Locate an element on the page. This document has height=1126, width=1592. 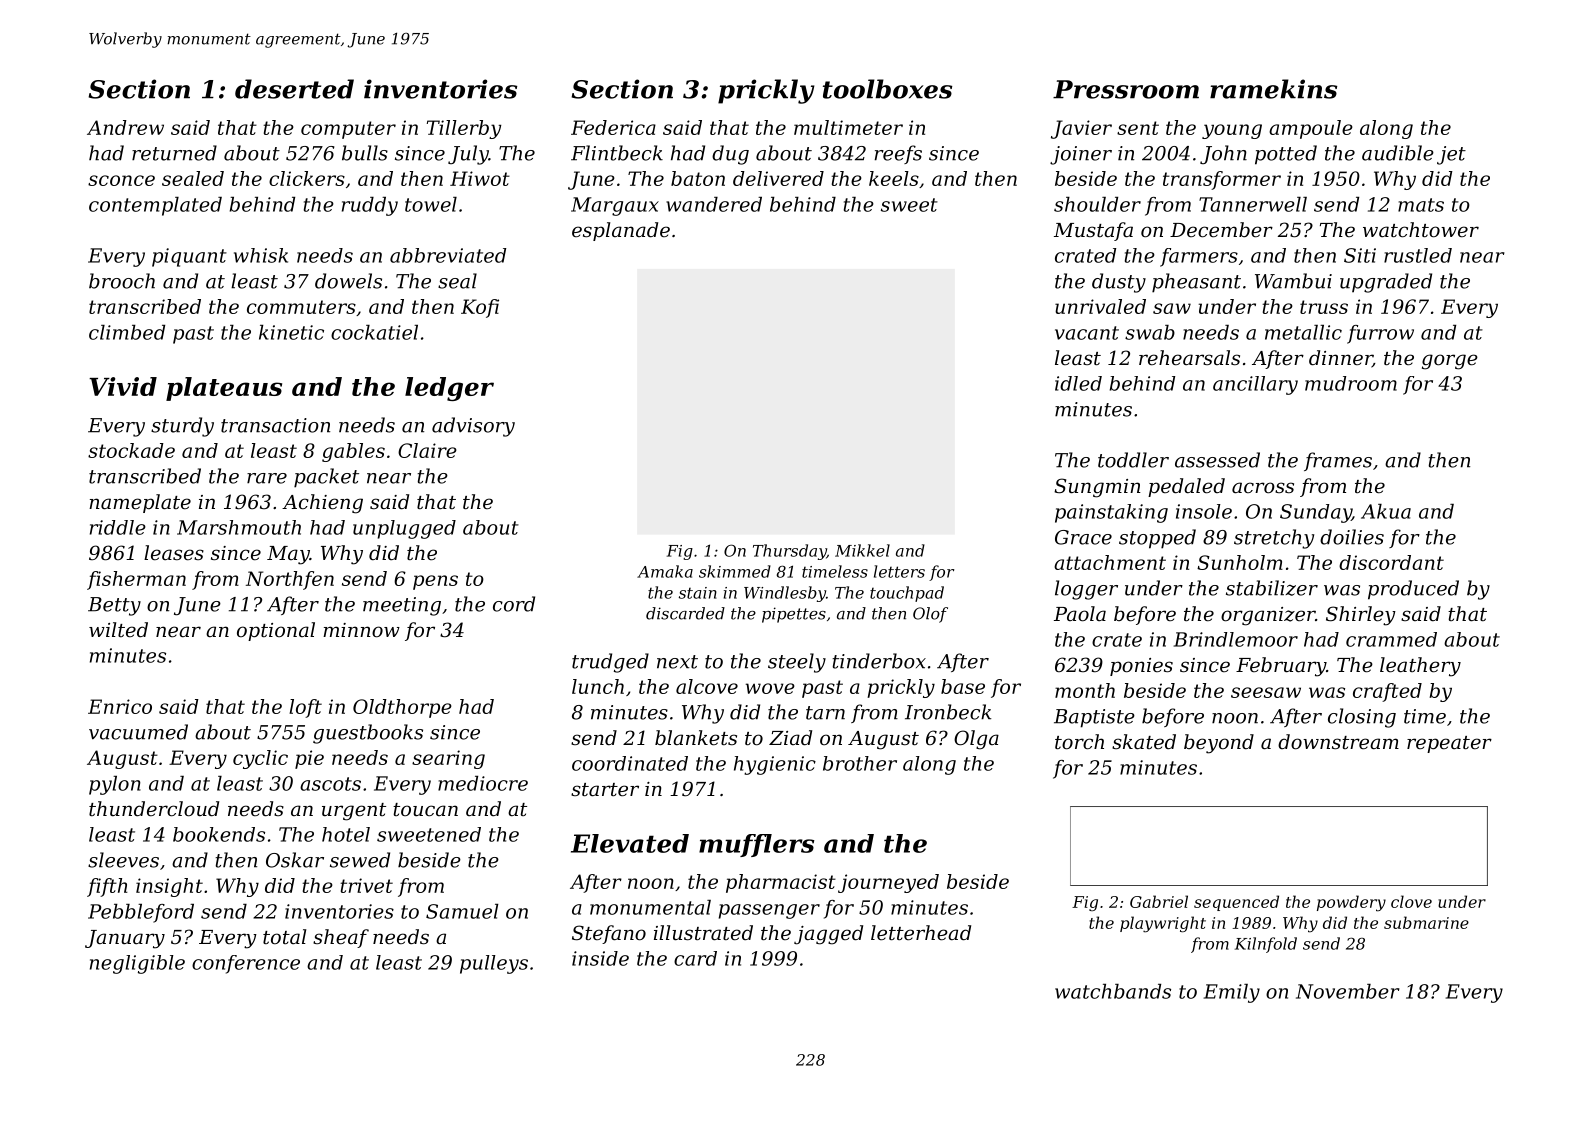
advisory is located at coordinates (473, 427).
